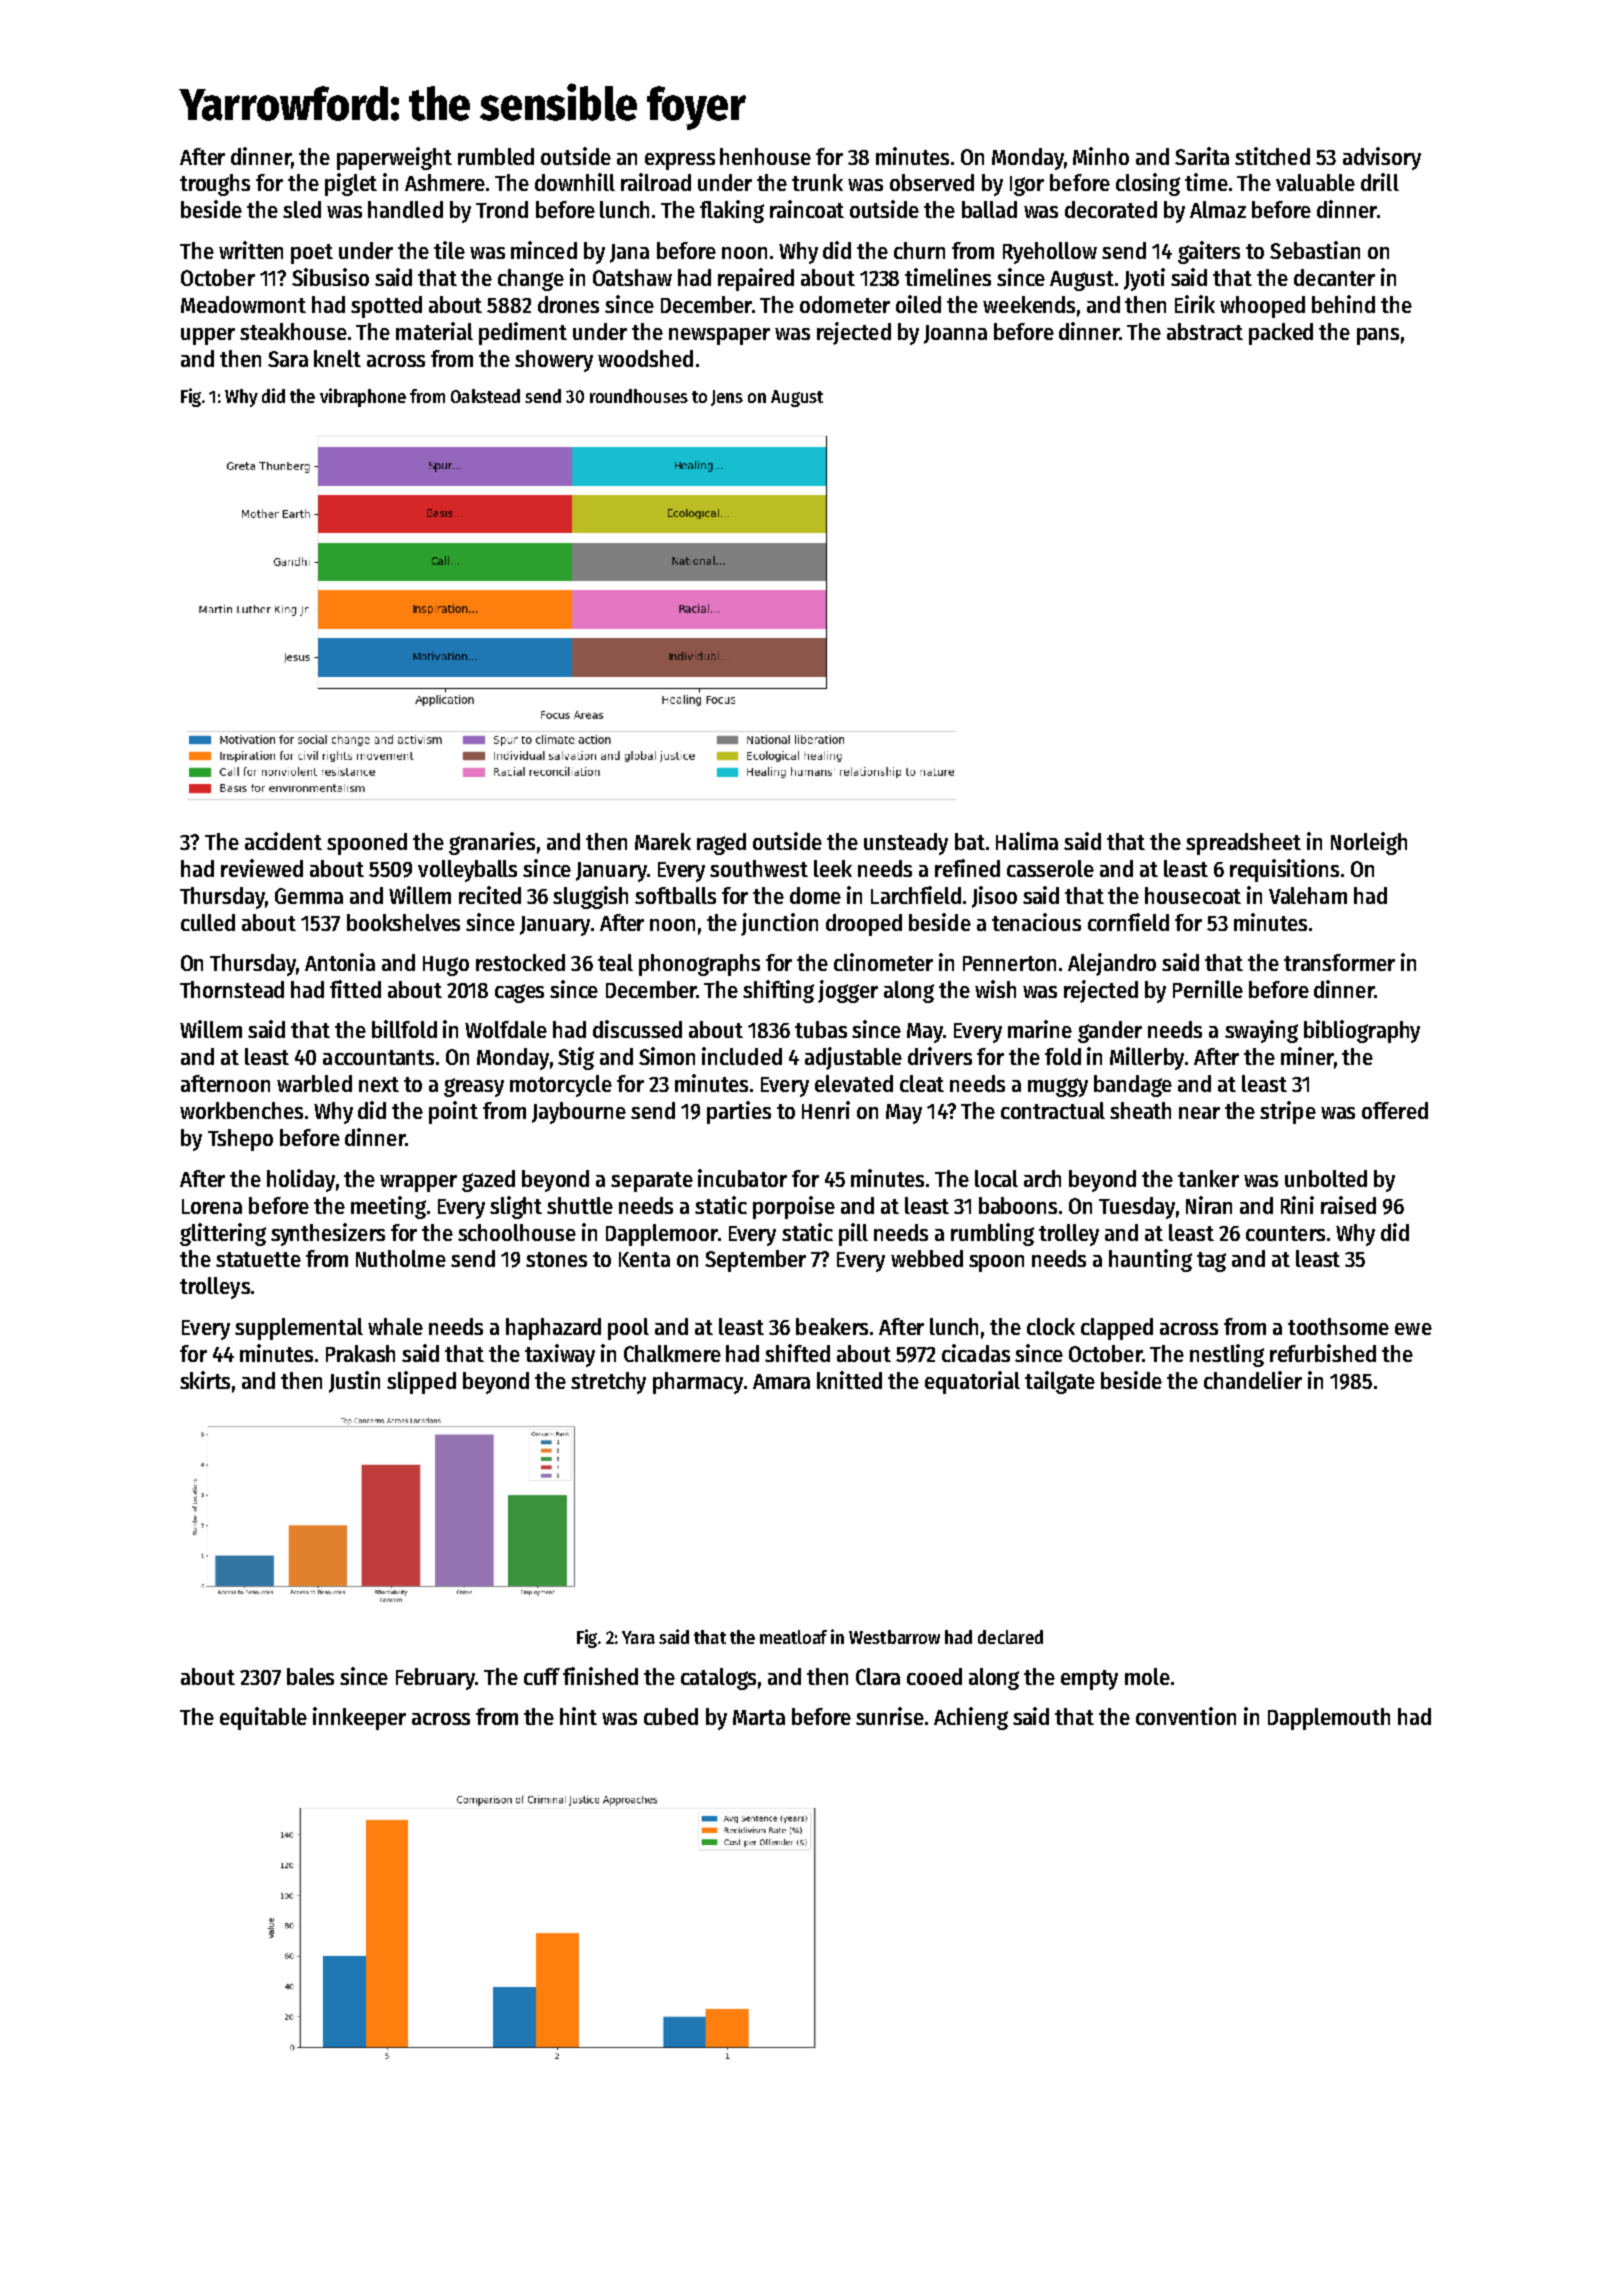 This document has width=1620, height=2292. I want to click on drivers, so click(940, 1056).
